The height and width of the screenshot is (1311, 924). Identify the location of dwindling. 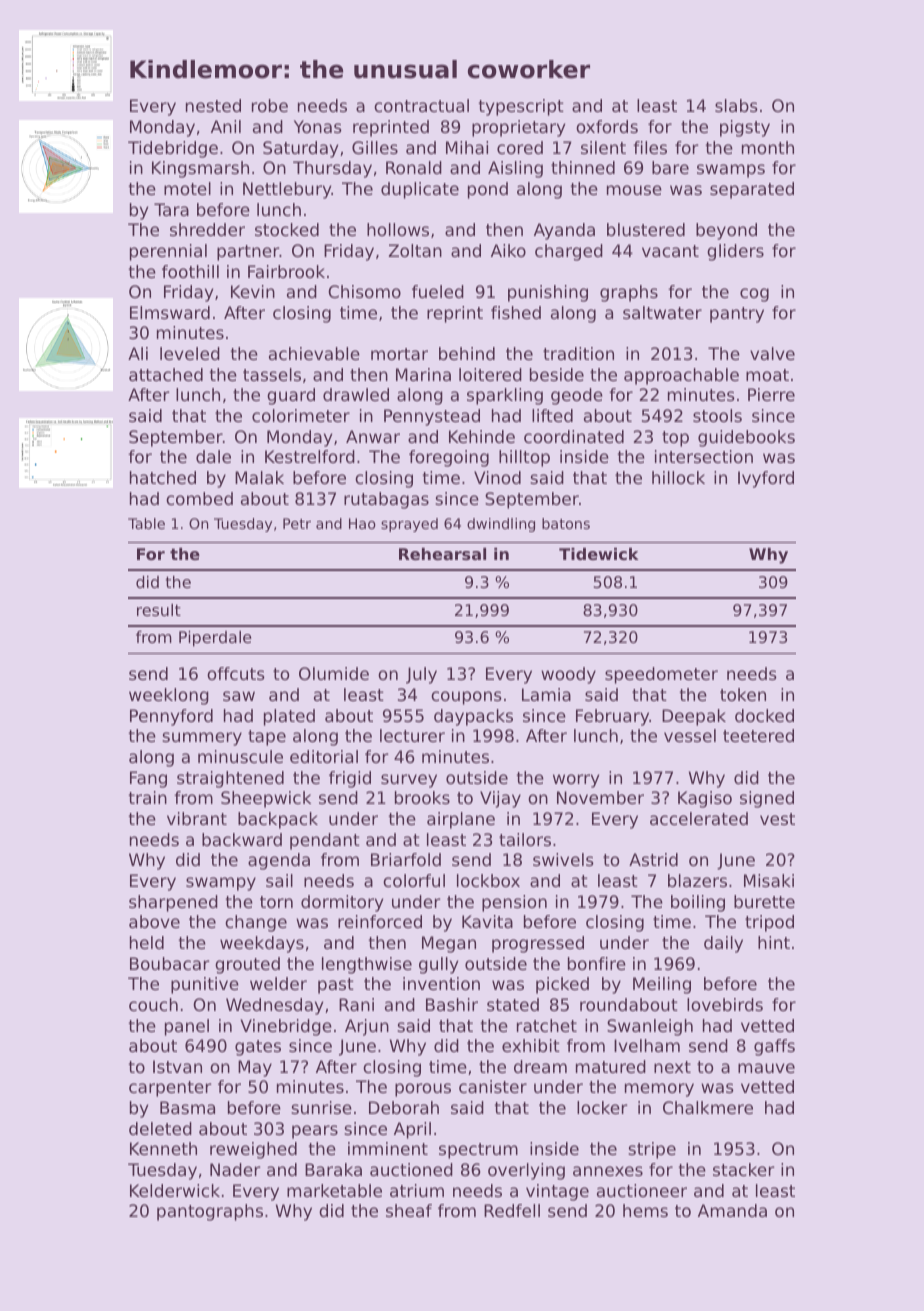
(501, 525).
